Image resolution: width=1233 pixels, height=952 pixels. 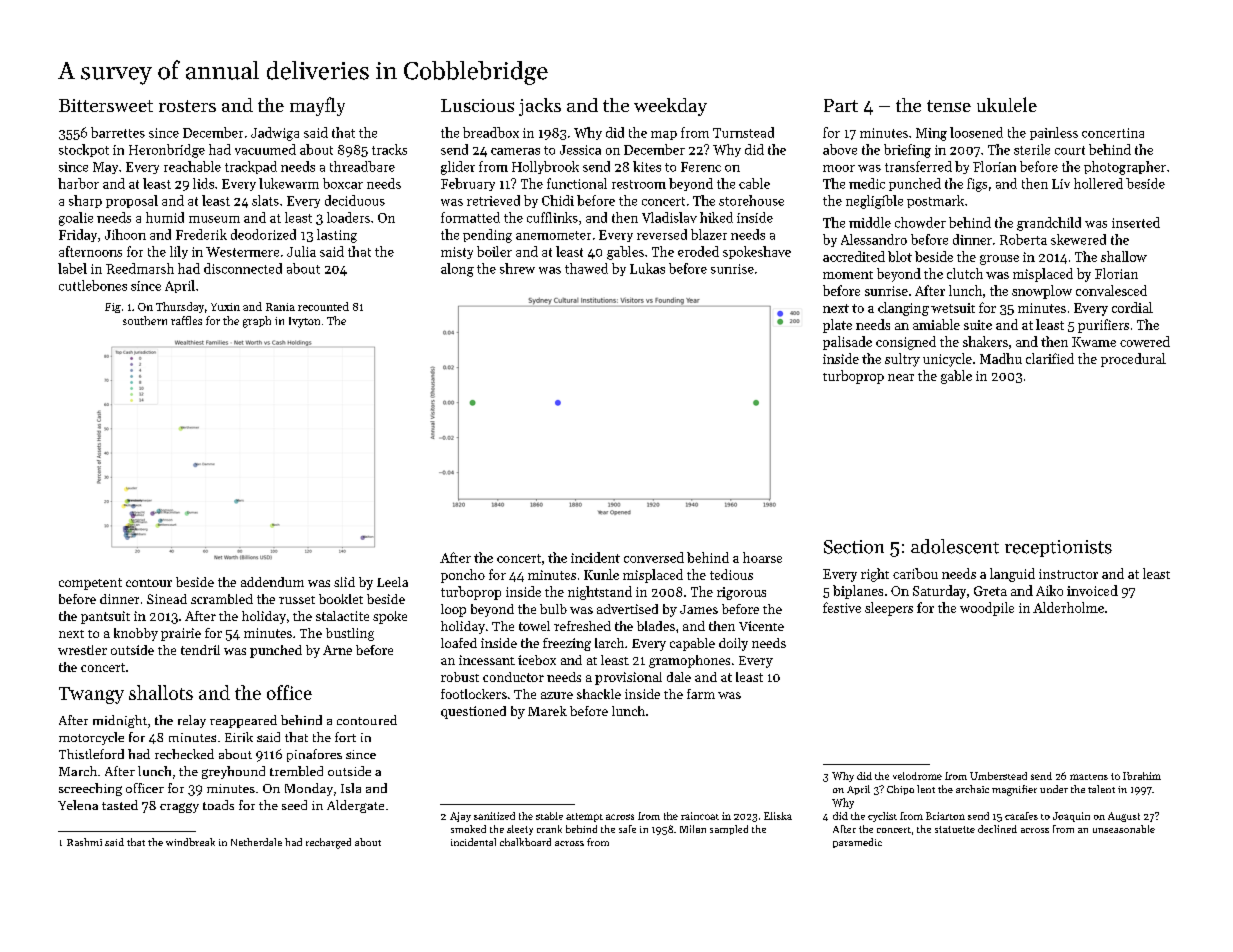 What do you see at coordinates (558, 200) in the screenshot?
I see `Chidi` at bounding box center [558, 200].
